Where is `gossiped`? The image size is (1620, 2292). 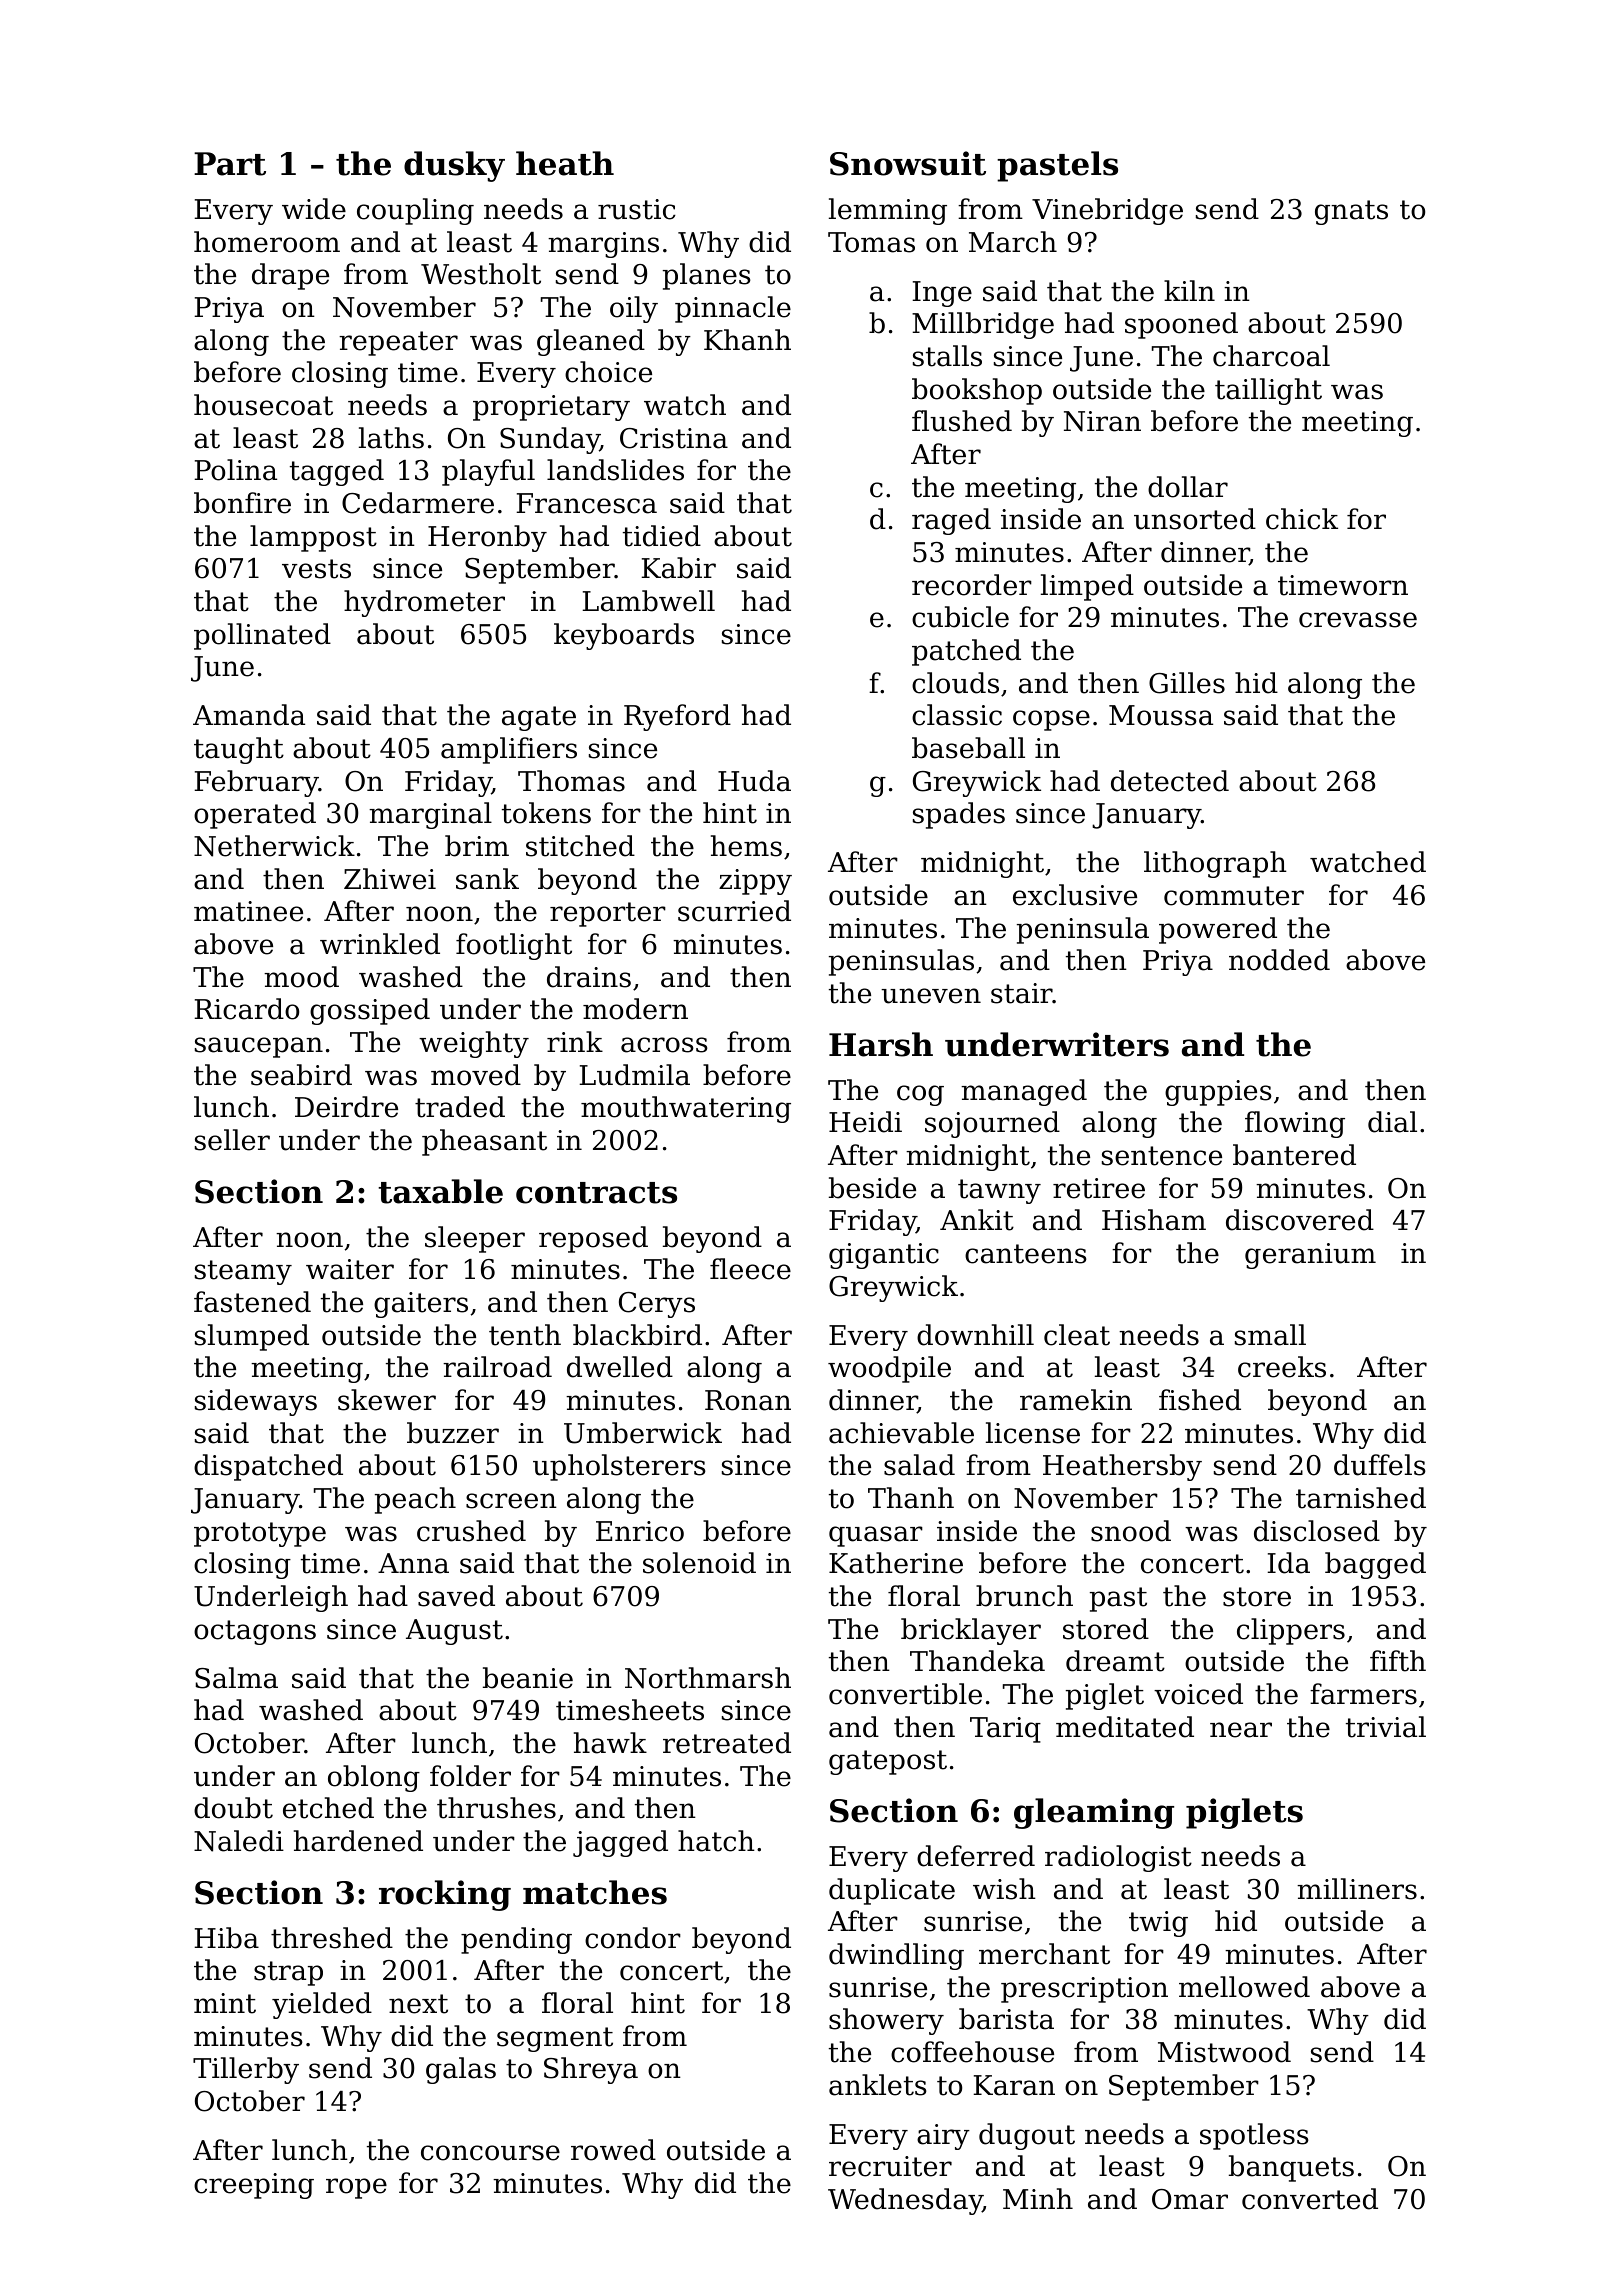
gossiped is located at coordinates (370, 1011).
